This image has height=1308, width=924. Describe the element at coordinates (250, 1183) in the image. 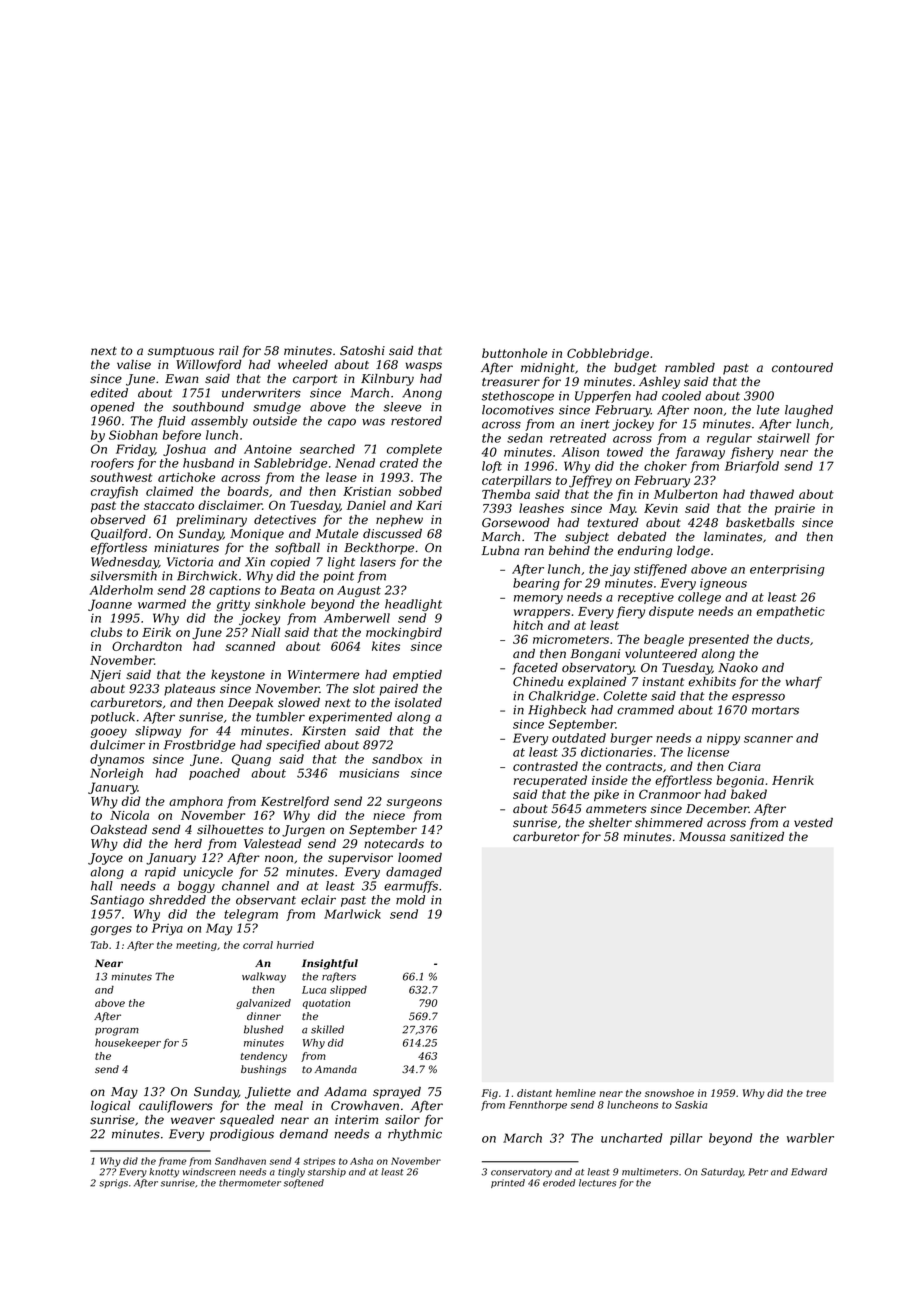

I see `thermometer` at that location.
